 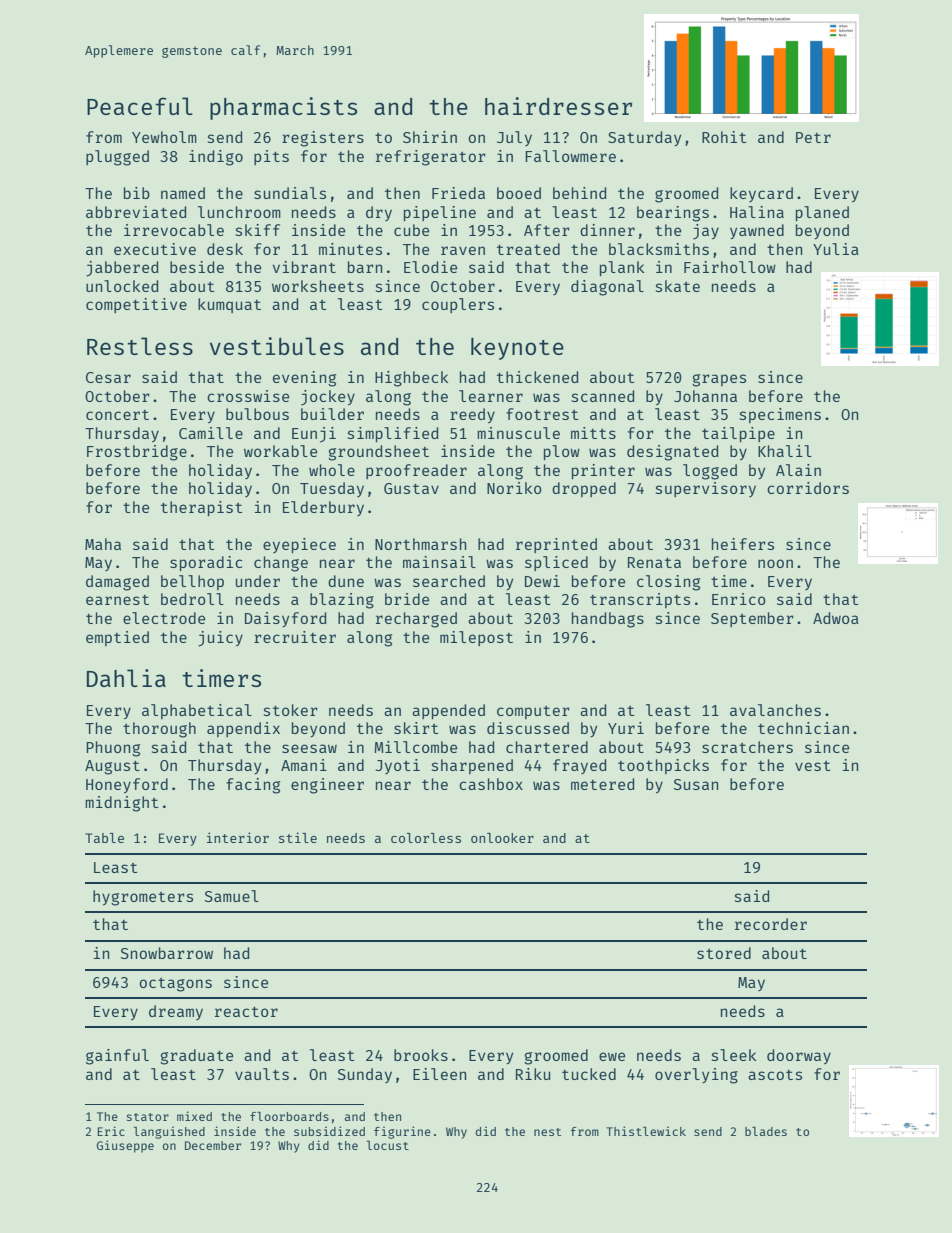 I want to click on midnight, so click(x=122, y=804).
